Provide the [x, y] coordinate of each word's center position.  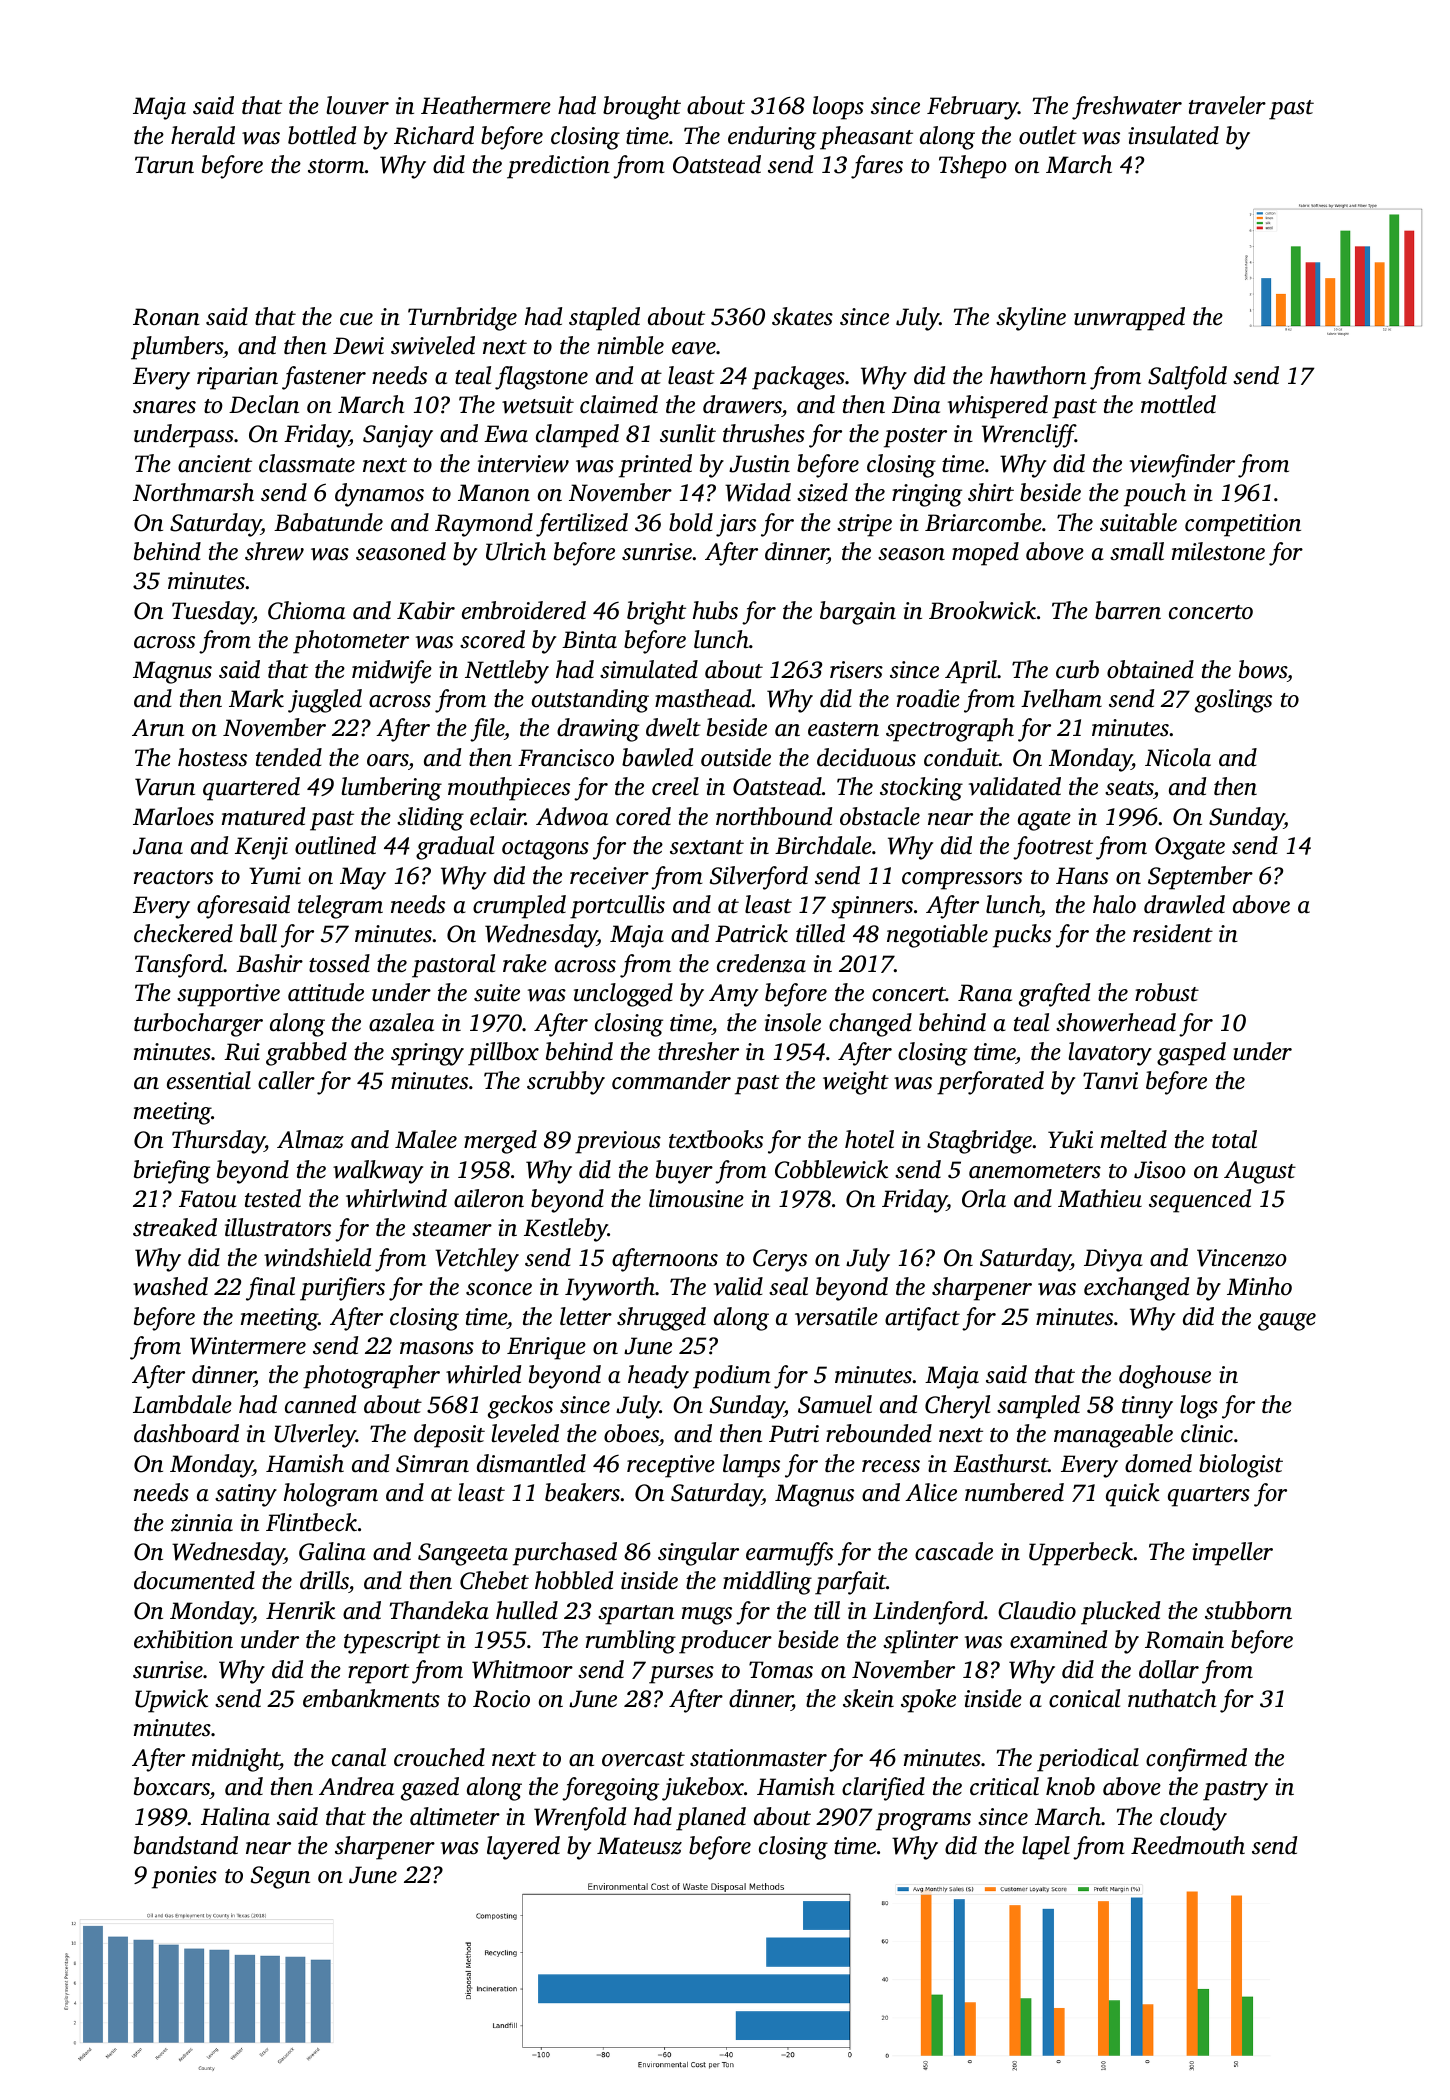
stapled [604, 319]
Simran [432, 1464]
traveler [1227, 105]
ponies [184, 1877]
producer [725, 1642]
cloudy [1193, 1819]
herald [203, 135]
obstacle [880, 816]
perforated [990, 1083]
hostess [212, 757]
